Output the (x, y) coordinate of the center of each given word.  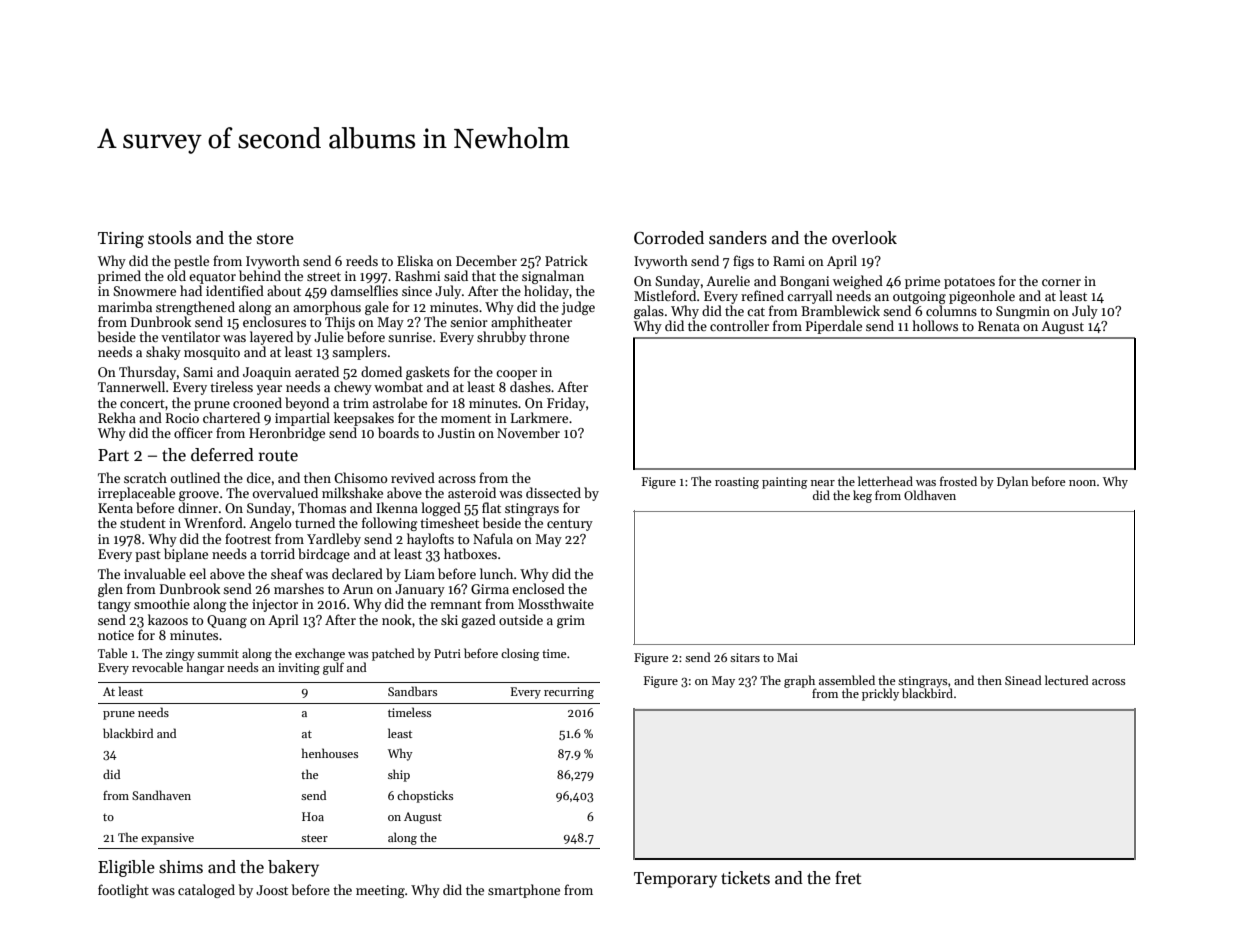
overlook (864, 238)
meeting (380, 891)
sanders (738, 238)
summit (218, 653)
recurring (569, 693)
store (275, 238)
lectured (1067, 680)
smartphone (524, 891)
